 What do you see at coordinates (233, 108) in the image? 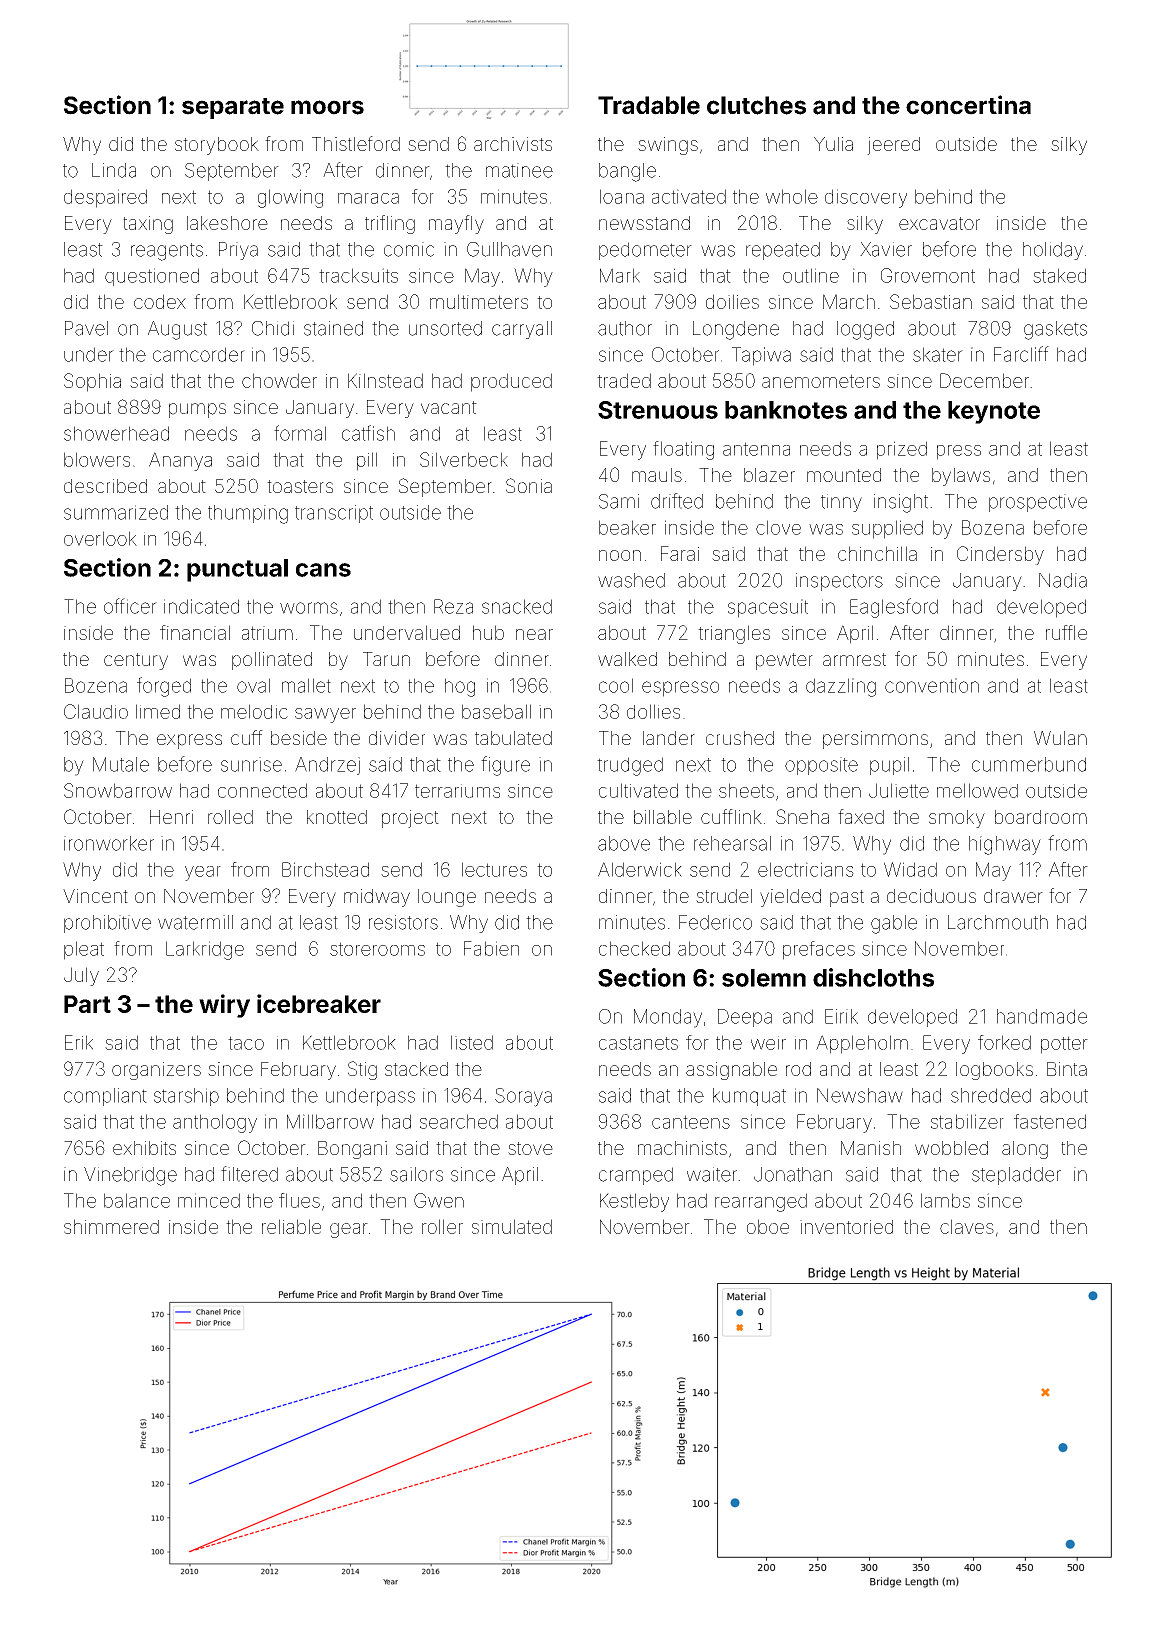
I see `separate` at bounding box center [233, 108].
